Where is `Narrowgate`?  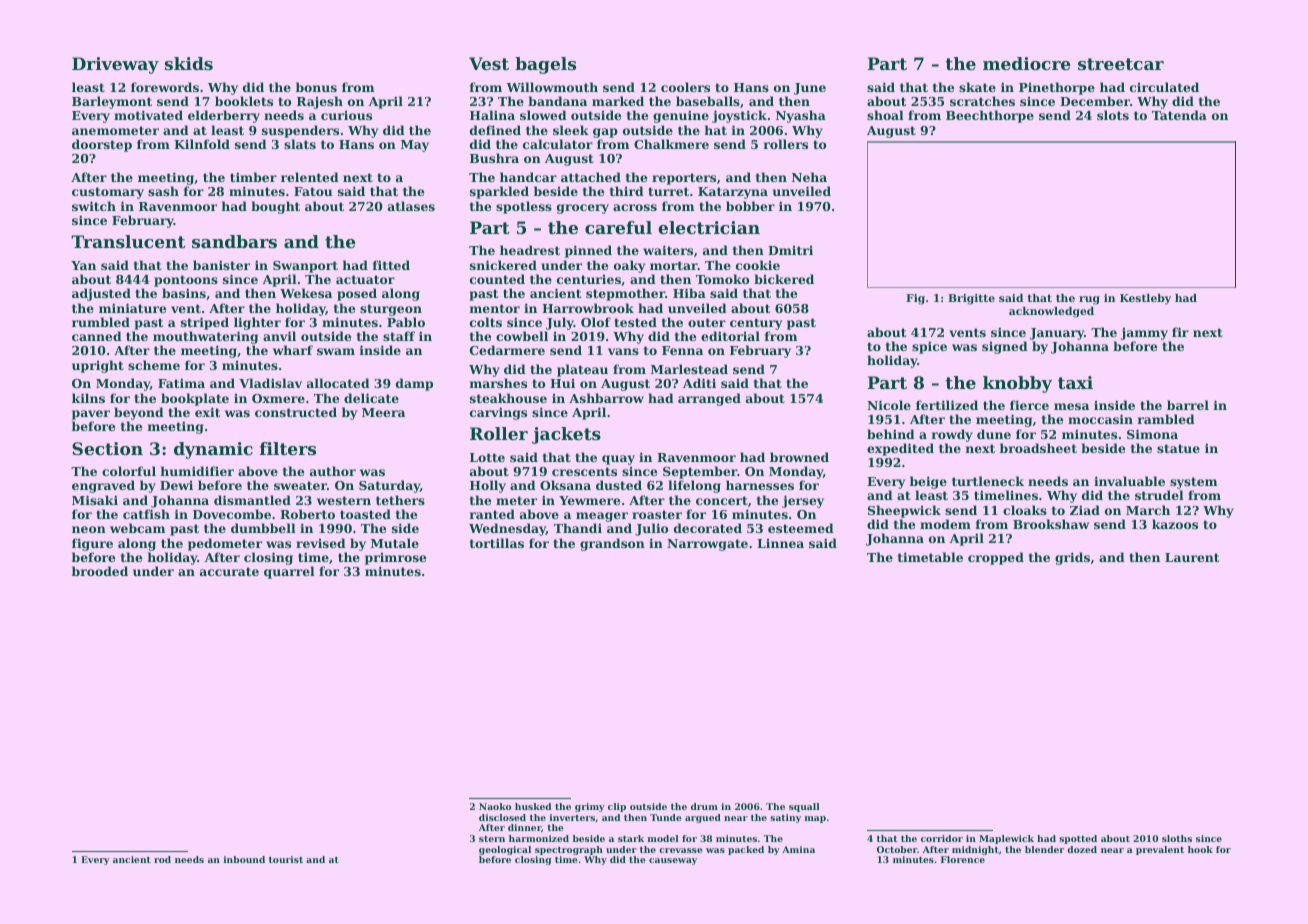 Narrowgate is located at coordinates (707, 545).
